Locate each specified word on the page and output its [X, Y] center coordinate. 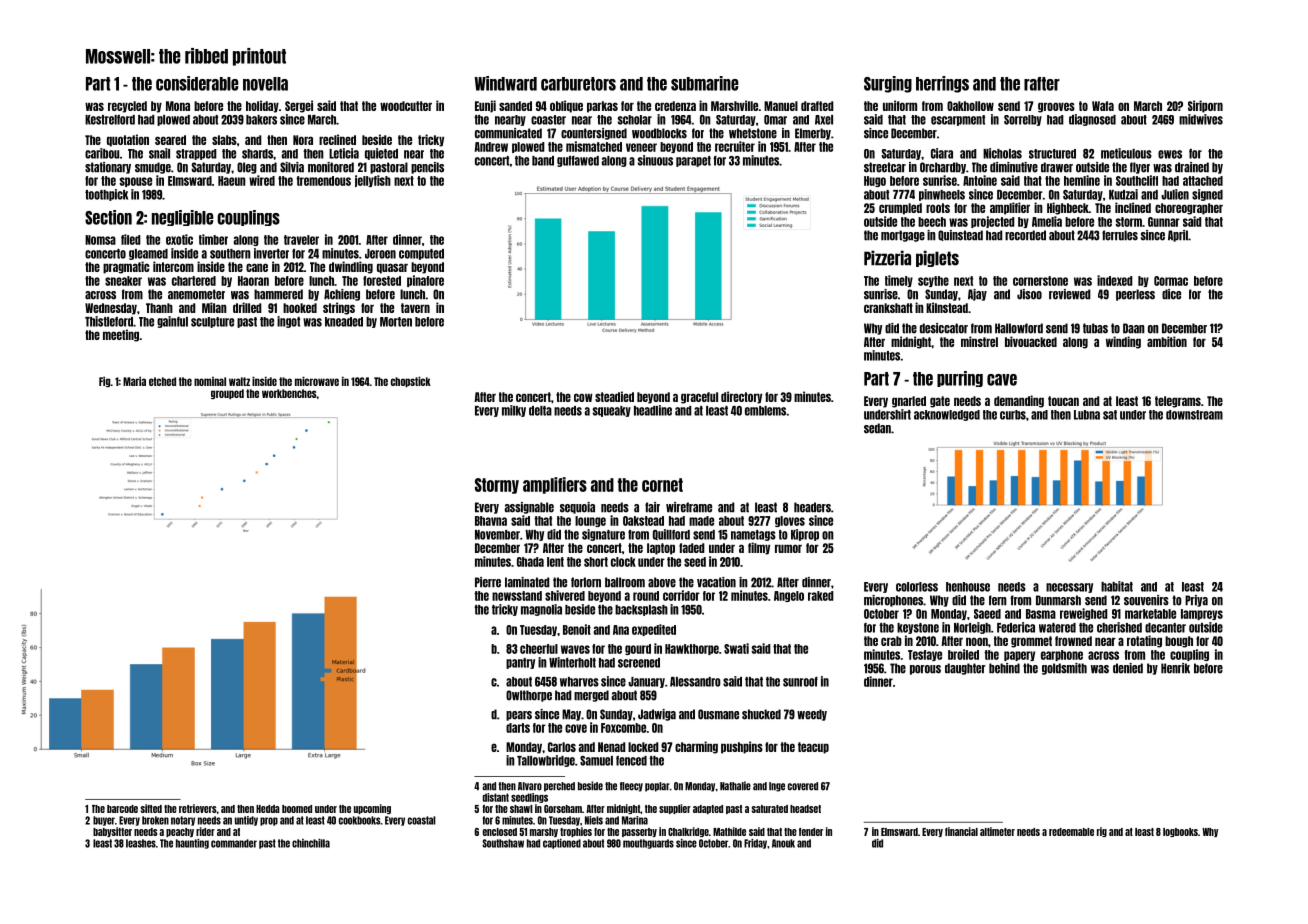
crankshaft [888, 308]
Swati [736, 648]
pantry [520, 663]
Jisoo [1029, 294]
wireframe [689, 507]
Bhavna [491, 521]
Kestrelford [110, 120]
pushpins [742, 747]
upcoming [372, 809]
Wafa [1103, 106]
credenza [675, 106]
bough [1179, 642]
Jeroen [380, 254]
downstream [1194, 415]
